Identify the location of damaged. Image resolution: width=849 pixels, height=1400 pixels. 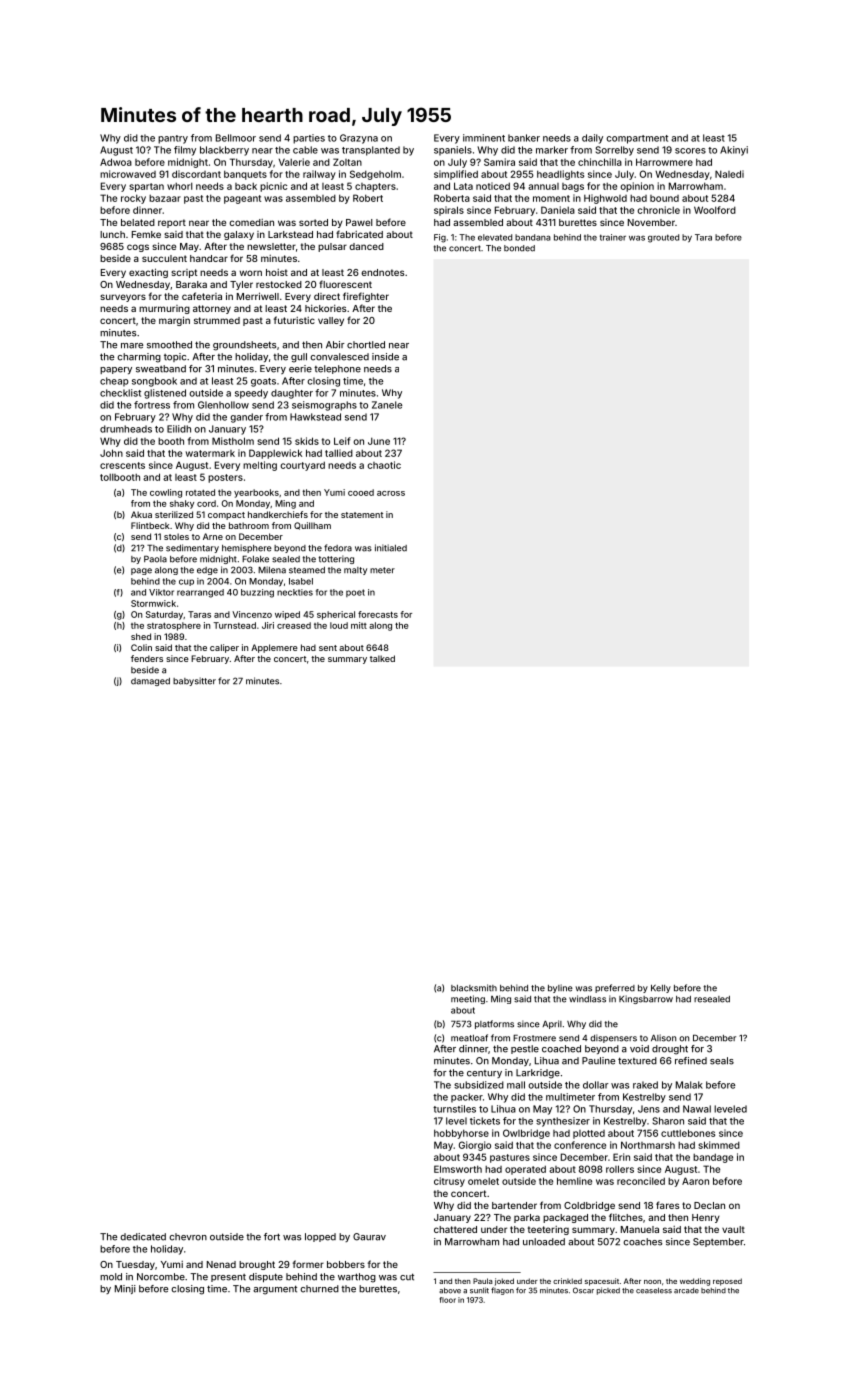
(150, 682).
